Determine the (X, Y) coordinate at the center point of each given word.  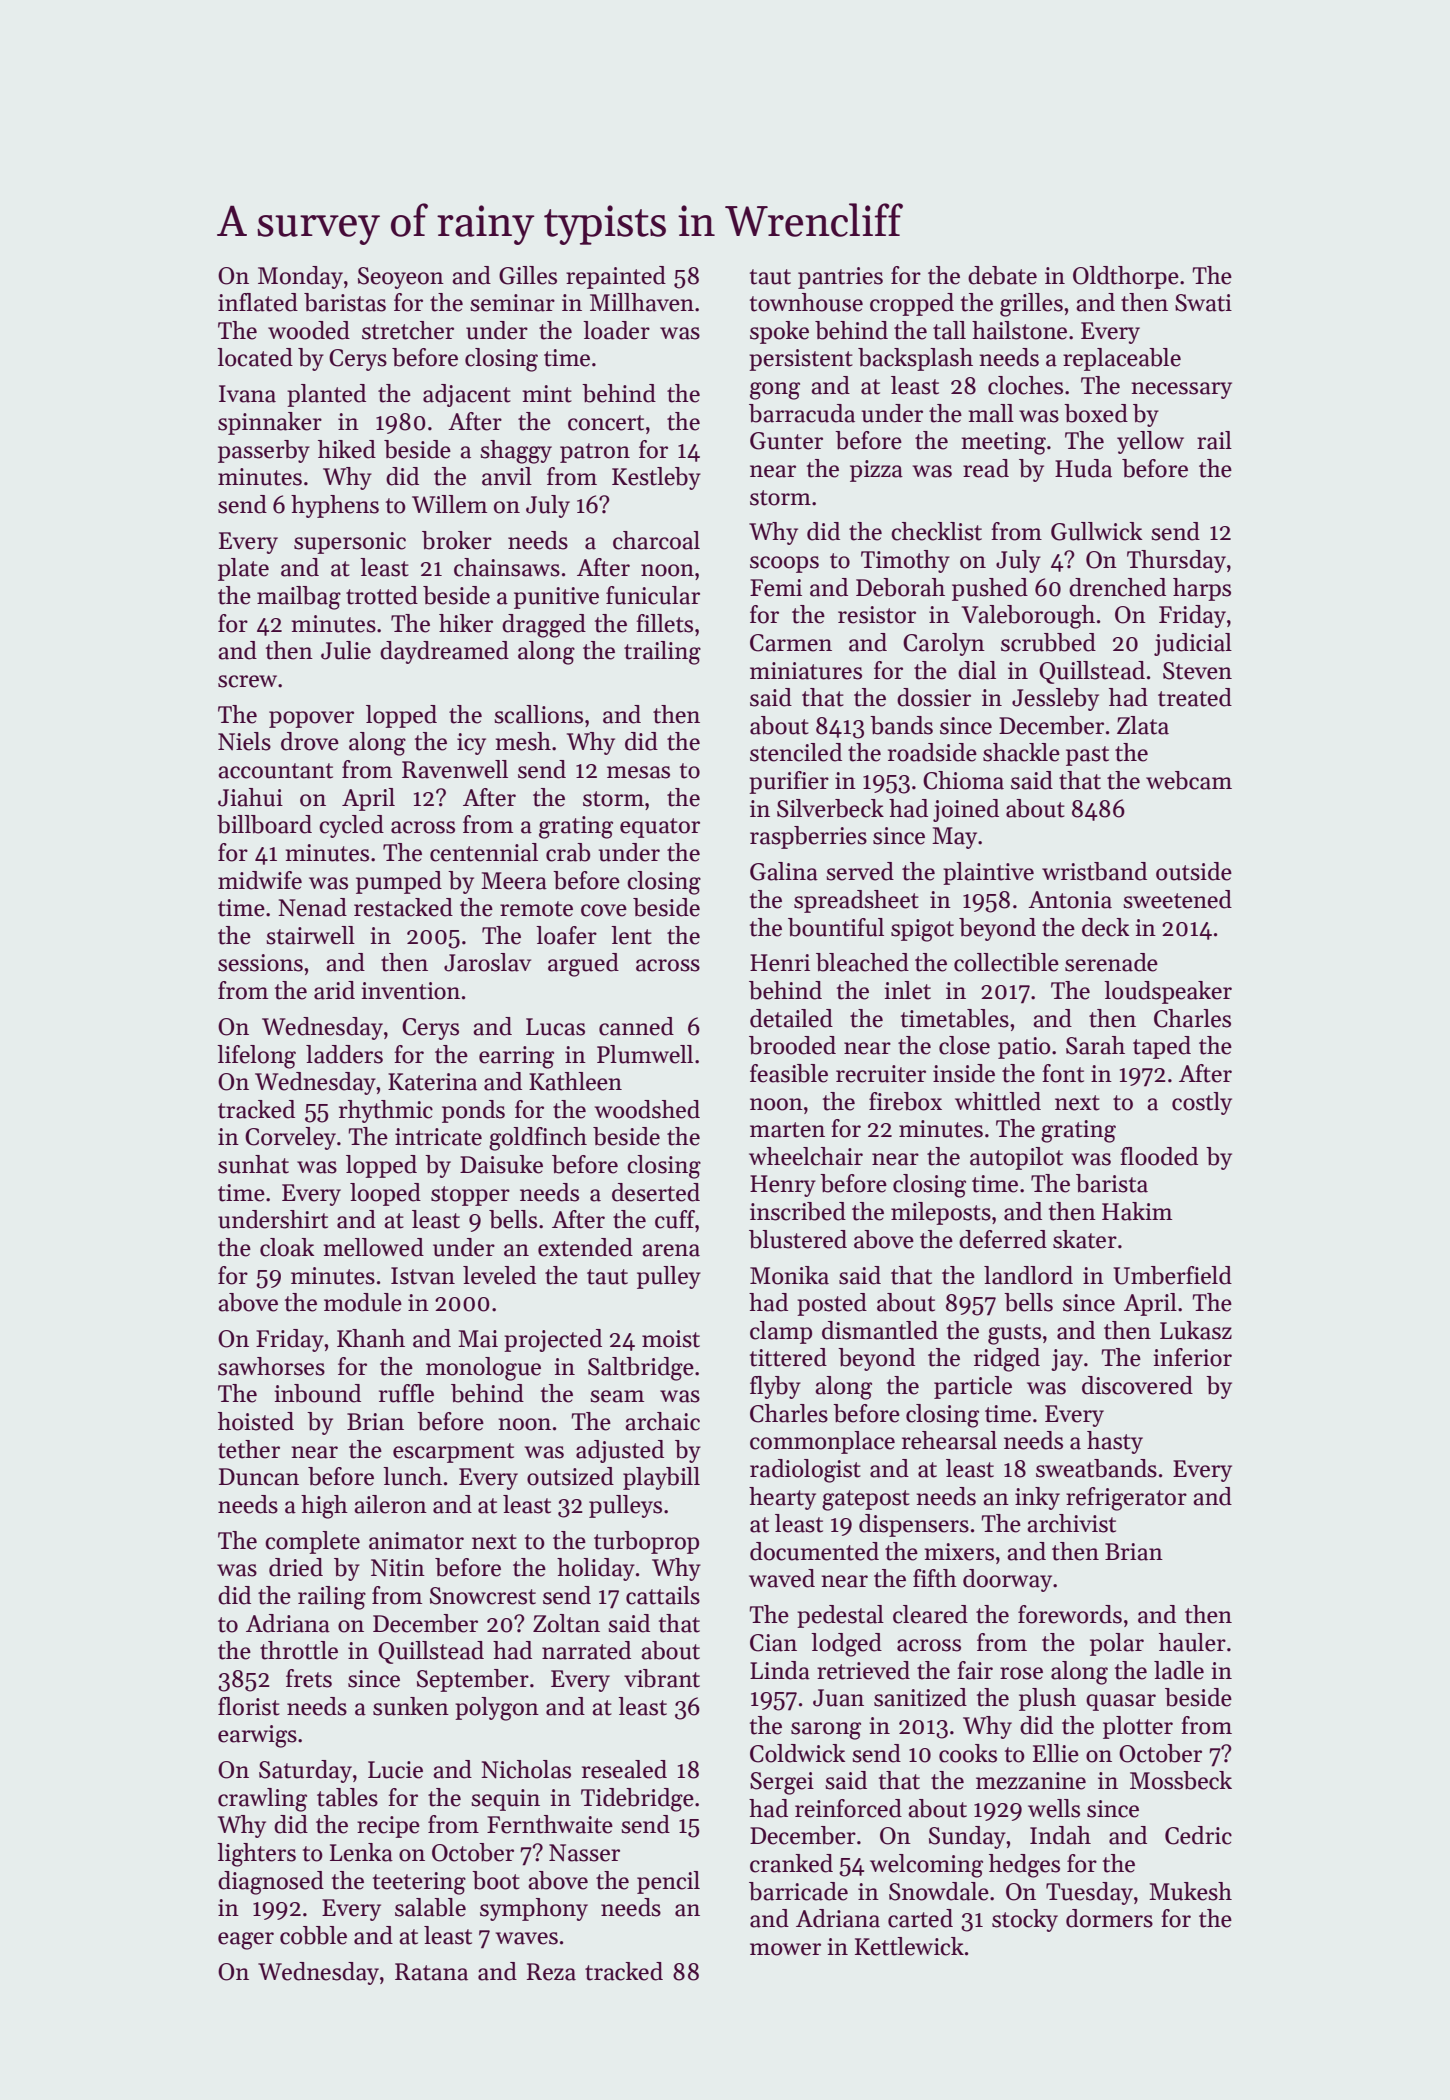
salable (430, 1907)
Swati (1203, 303)
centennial (484, 852)
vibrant (662, 1678)
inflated (258, 302)
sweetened (1177, 899)
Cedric (1198, 1835)
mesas (638, 772)
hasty (1115, 1442)
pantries (840, 278)
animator (416, 1541)
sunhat (253, 1164)
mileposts (941, 1213)
